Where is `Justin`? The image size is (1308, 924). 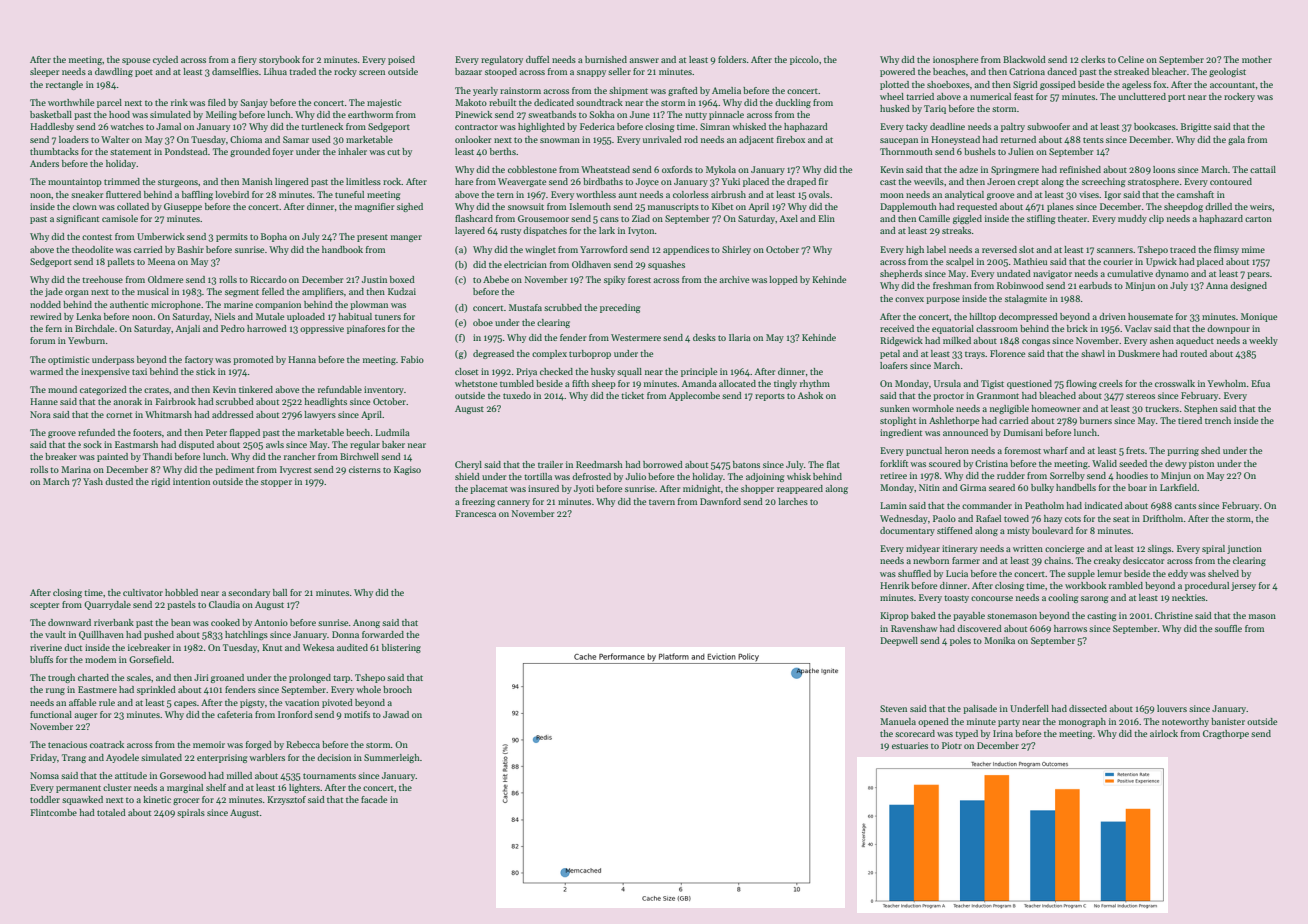 Justin is located at coordinates (374, 279).
